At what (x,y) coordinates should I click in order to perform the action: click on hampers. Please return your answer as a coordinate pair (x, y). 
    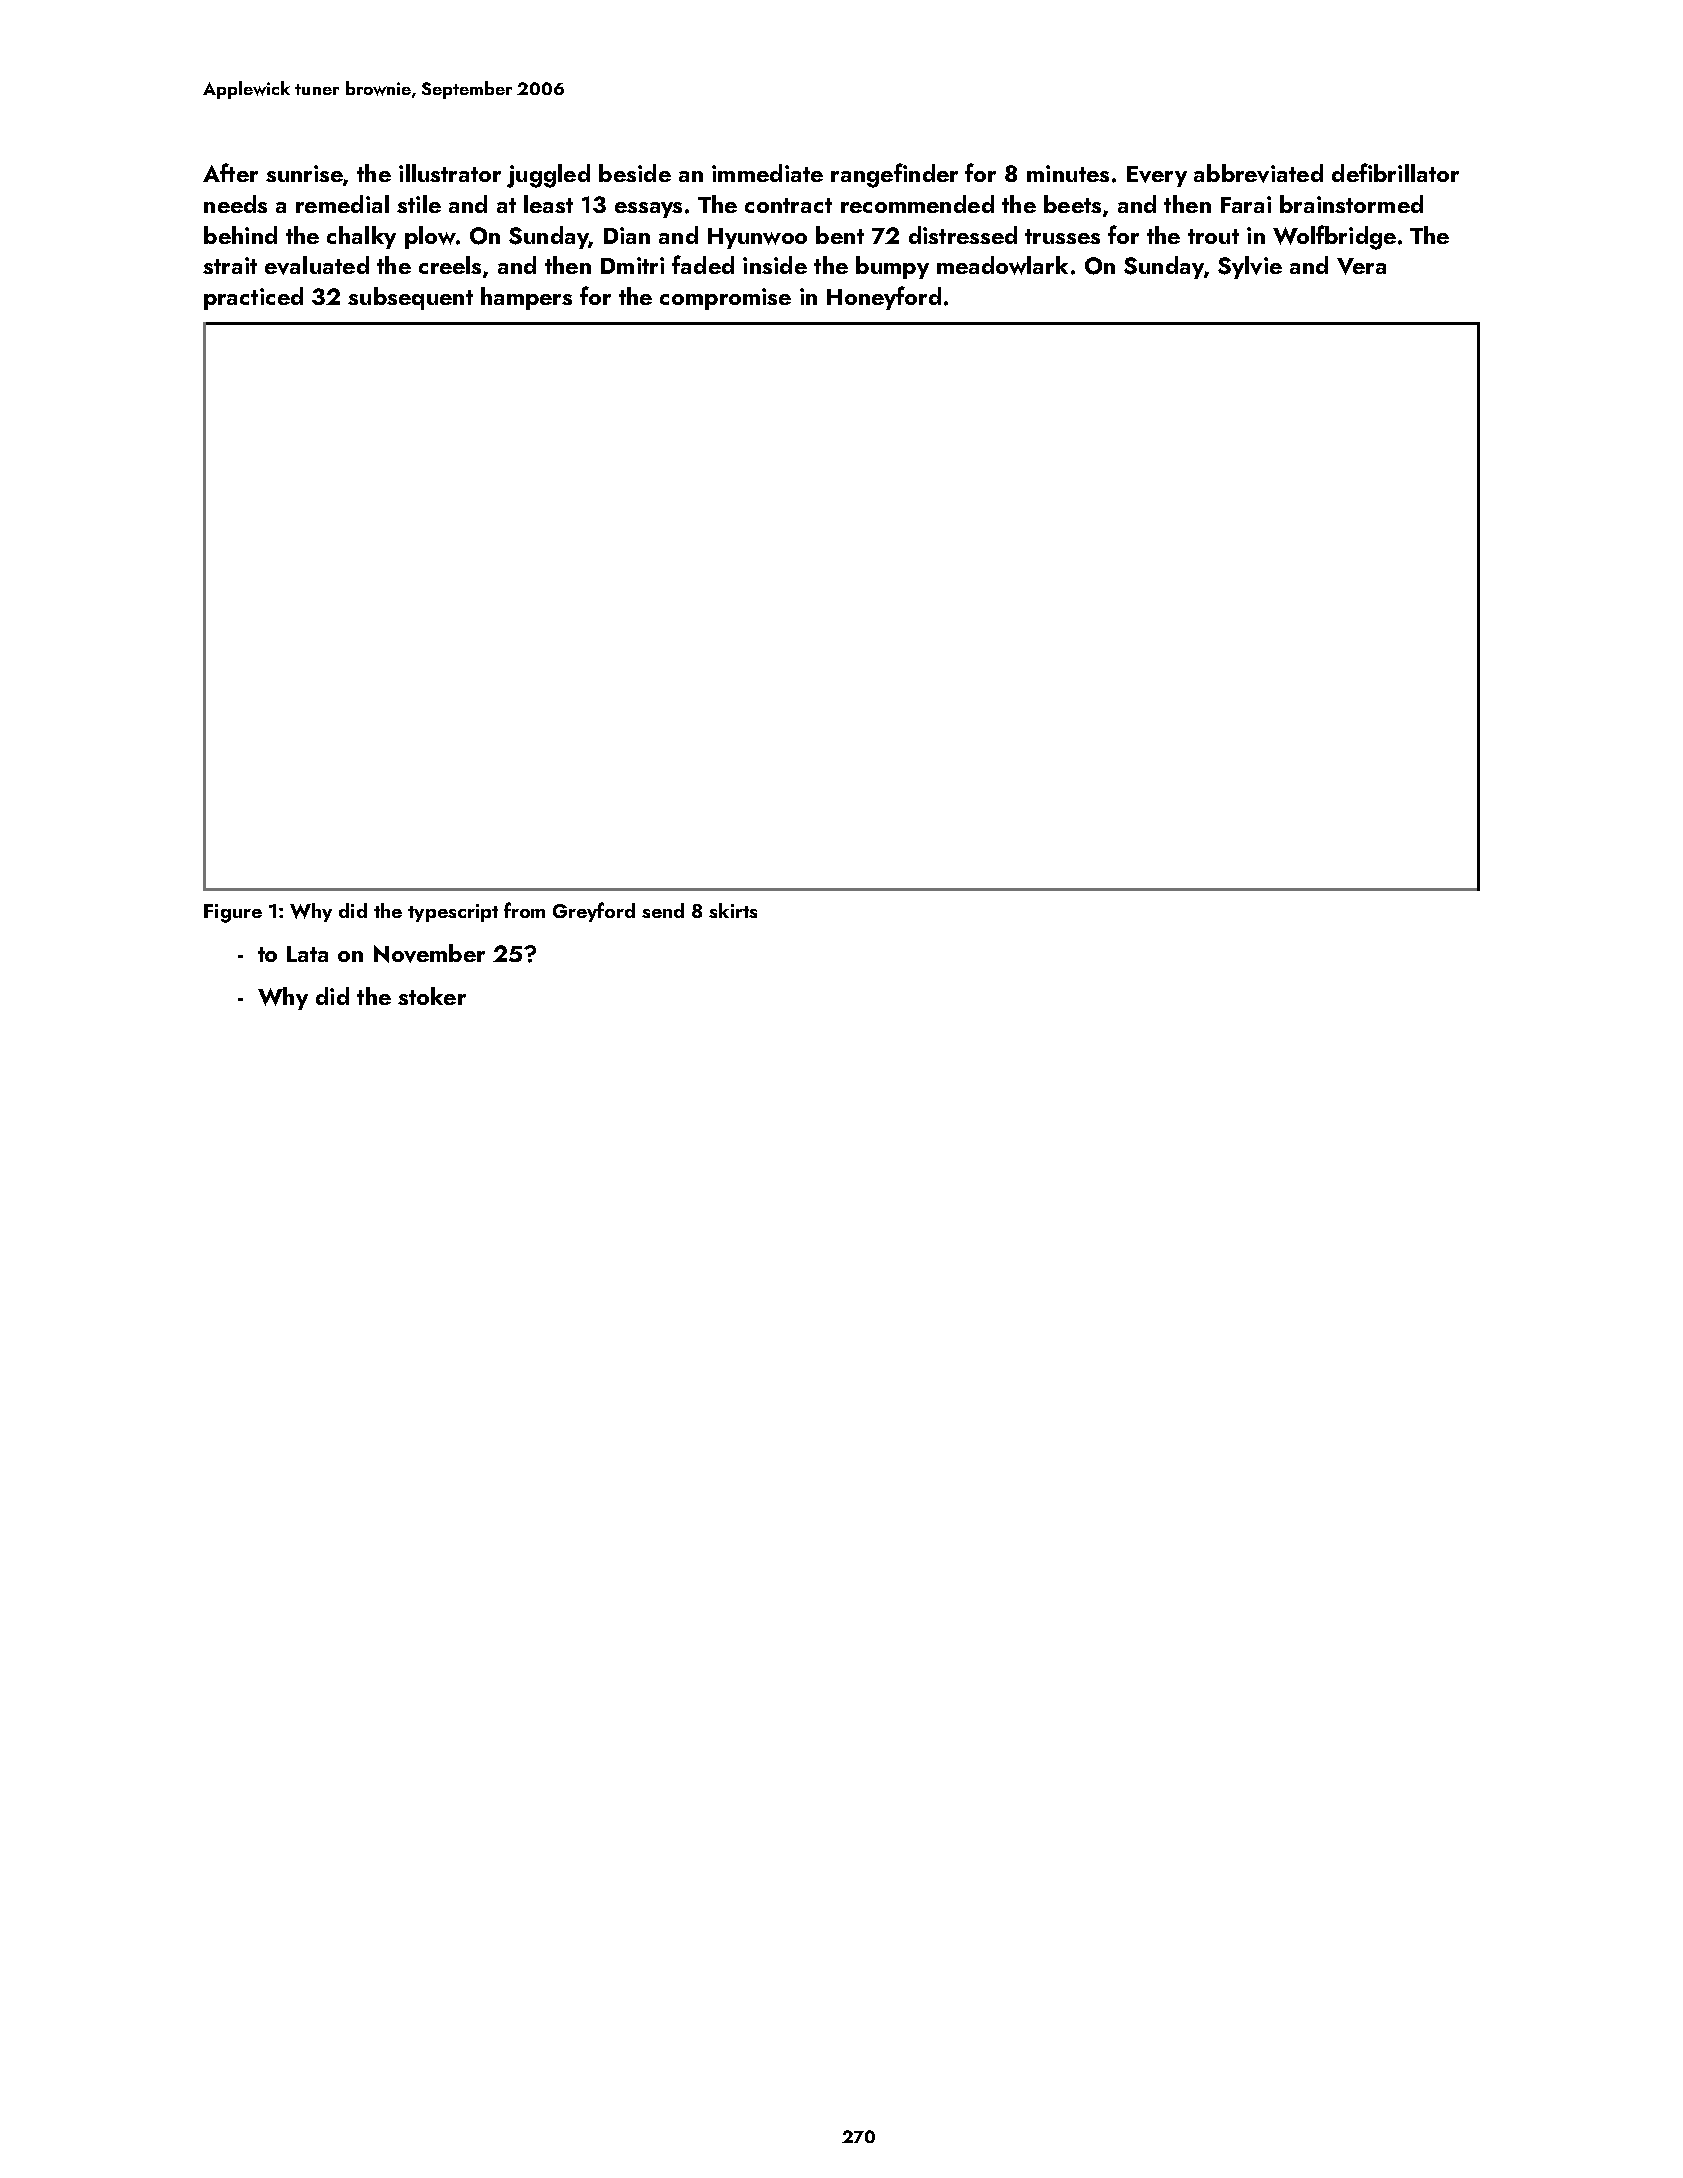
    Looking at the image, I should click on (526, 298).
